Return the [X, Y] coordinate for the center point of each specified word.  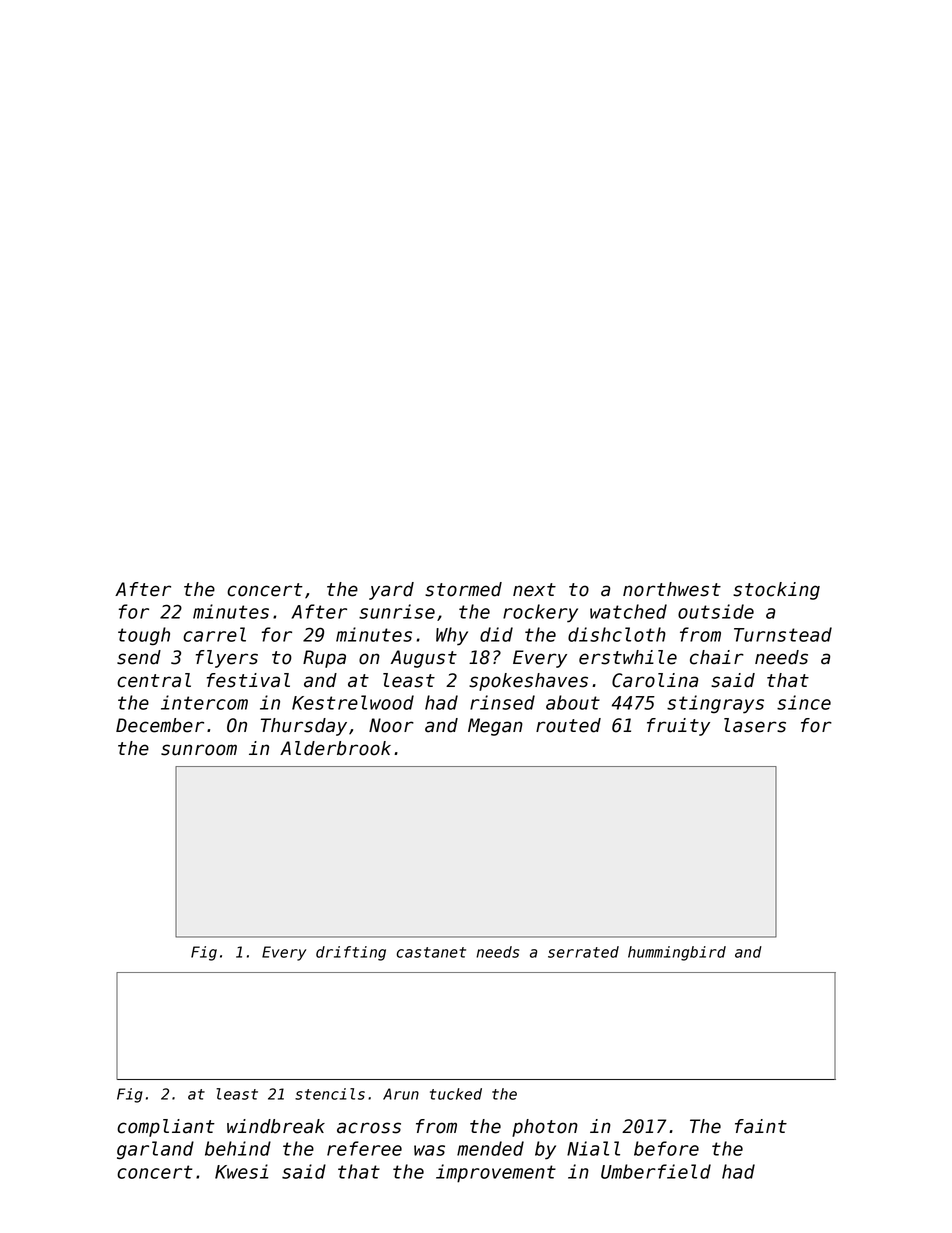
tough [144, 636]
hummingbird [677, 953]
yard [391, 591]
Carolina [655, 680]
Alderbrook [335, 748]
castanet [431, 952]
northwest [672, 589]
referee [364, 1148]
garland [155, 1150]
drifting [351, 953]
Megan [495, 727]
